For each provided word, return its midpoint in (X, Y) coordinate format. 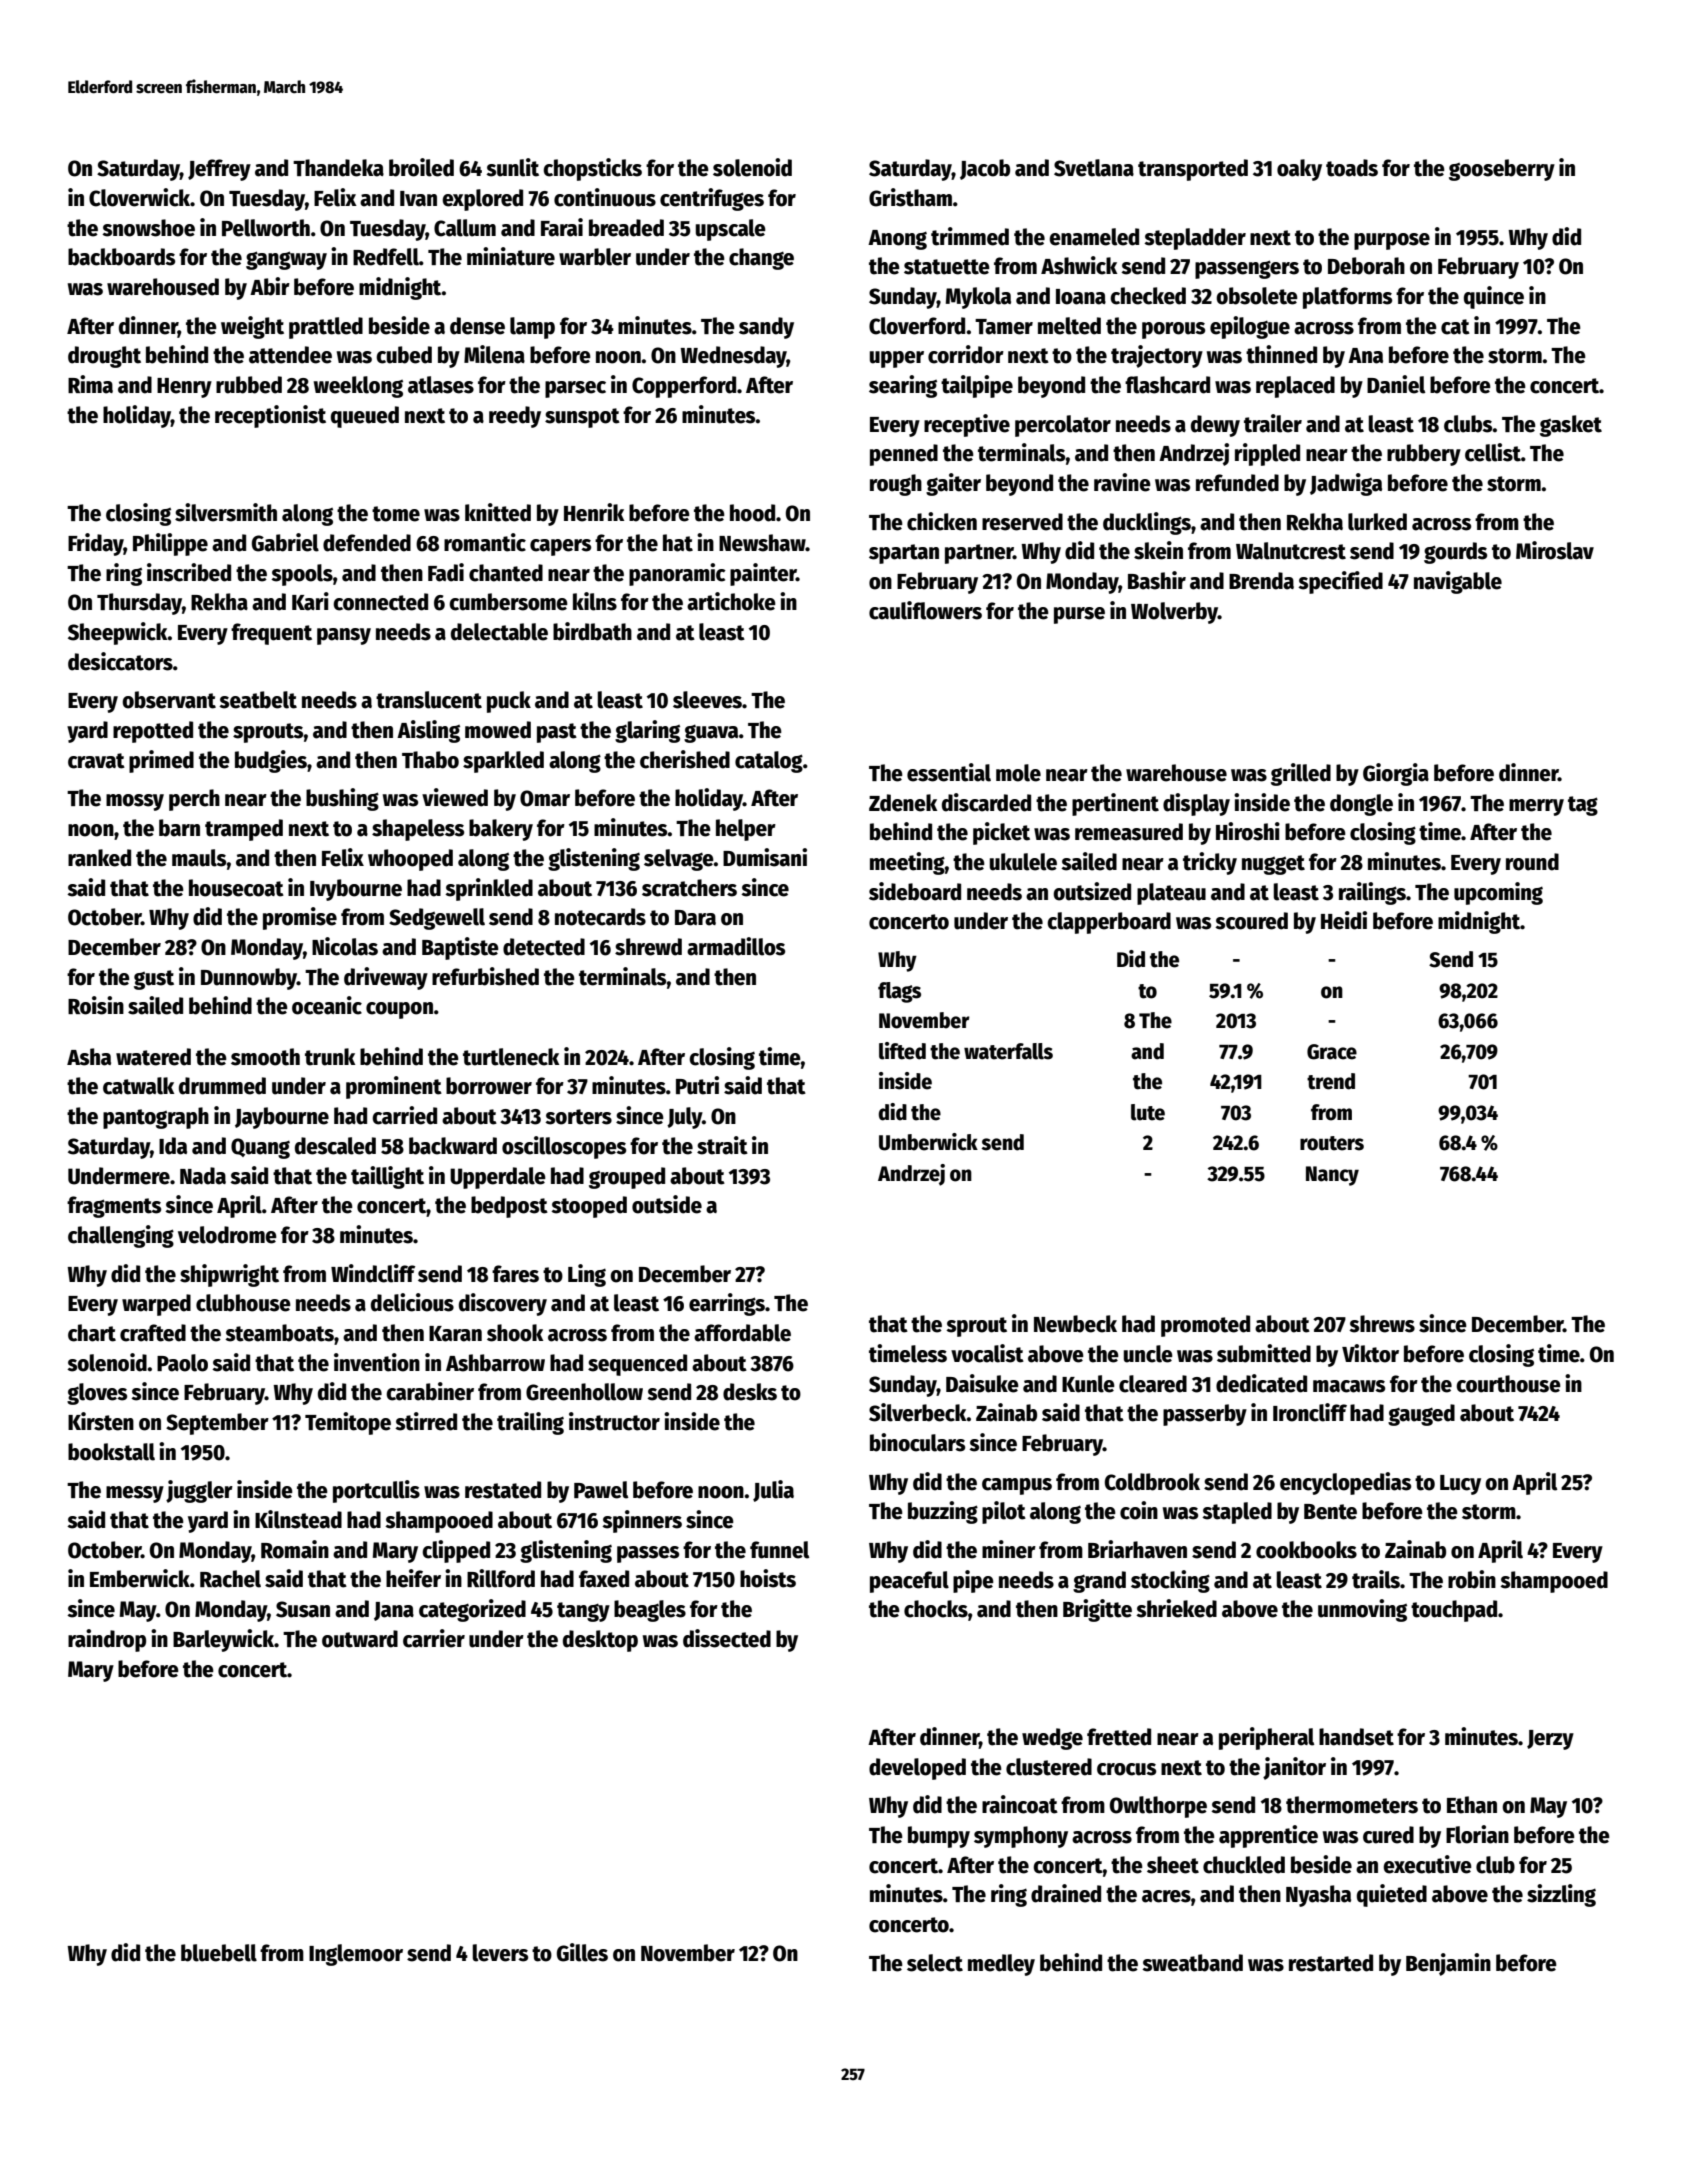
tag (1583, 806)
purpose (1392, 241)
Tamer (1004, 327)
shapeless (418, 830)
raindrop (107, 1640)
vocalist (987, 1353)
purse (1079, 615)
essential (949, 772)
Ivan (418, 199)
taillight (387, 1177)
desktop (600, 1641)
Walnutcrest (1291, 551)
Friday (96, 544)
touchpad (1454, 1611)
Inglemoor (356, 1955)
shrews (1382, 1324)
